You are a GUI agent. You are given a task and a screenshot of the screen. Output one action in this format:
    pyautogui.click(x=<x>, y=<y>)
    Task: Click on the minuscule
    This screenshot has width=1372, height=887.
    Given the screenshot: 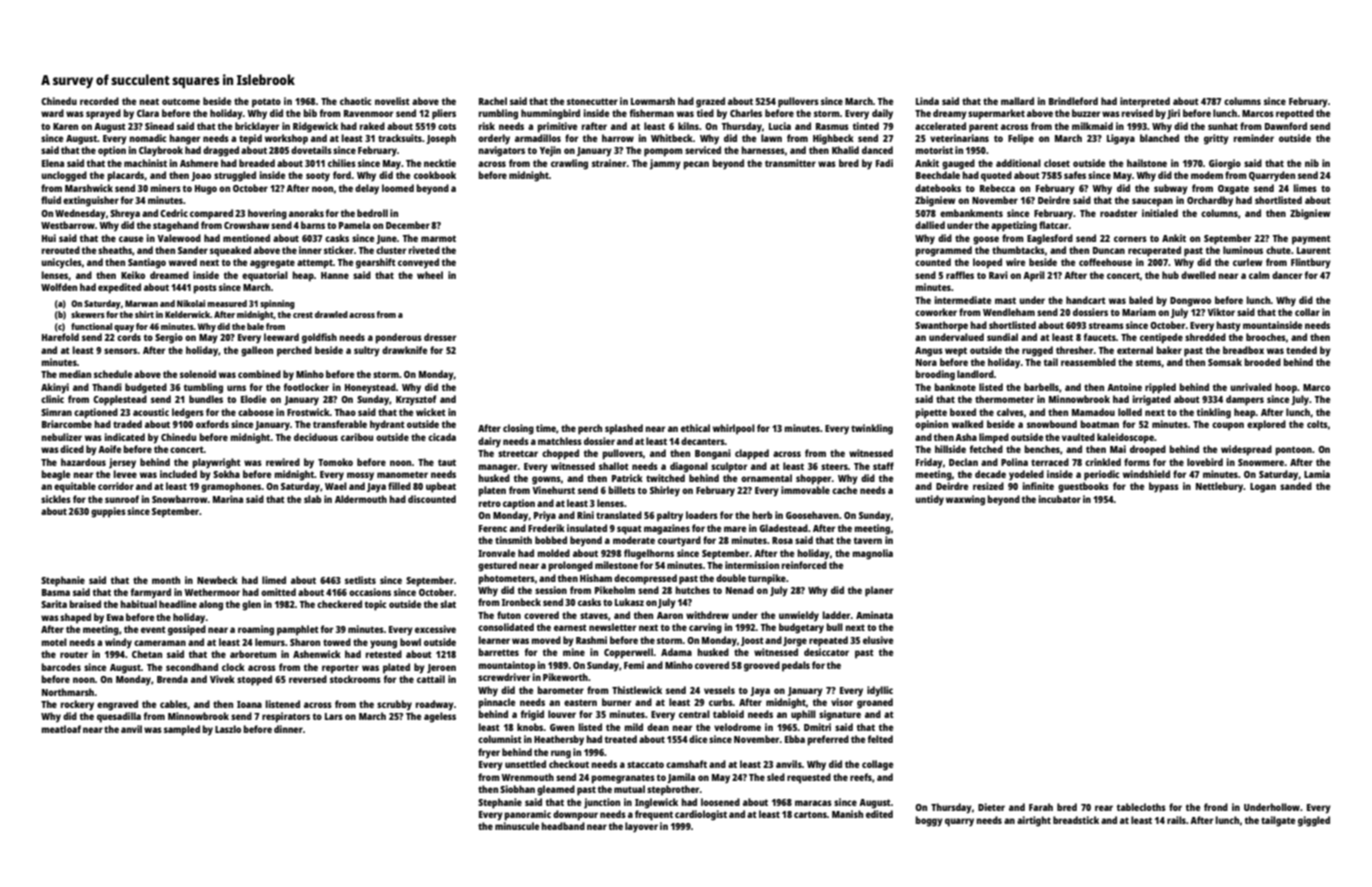 What is the action you would take?
    pyautogui.click(x=517, y=826)
